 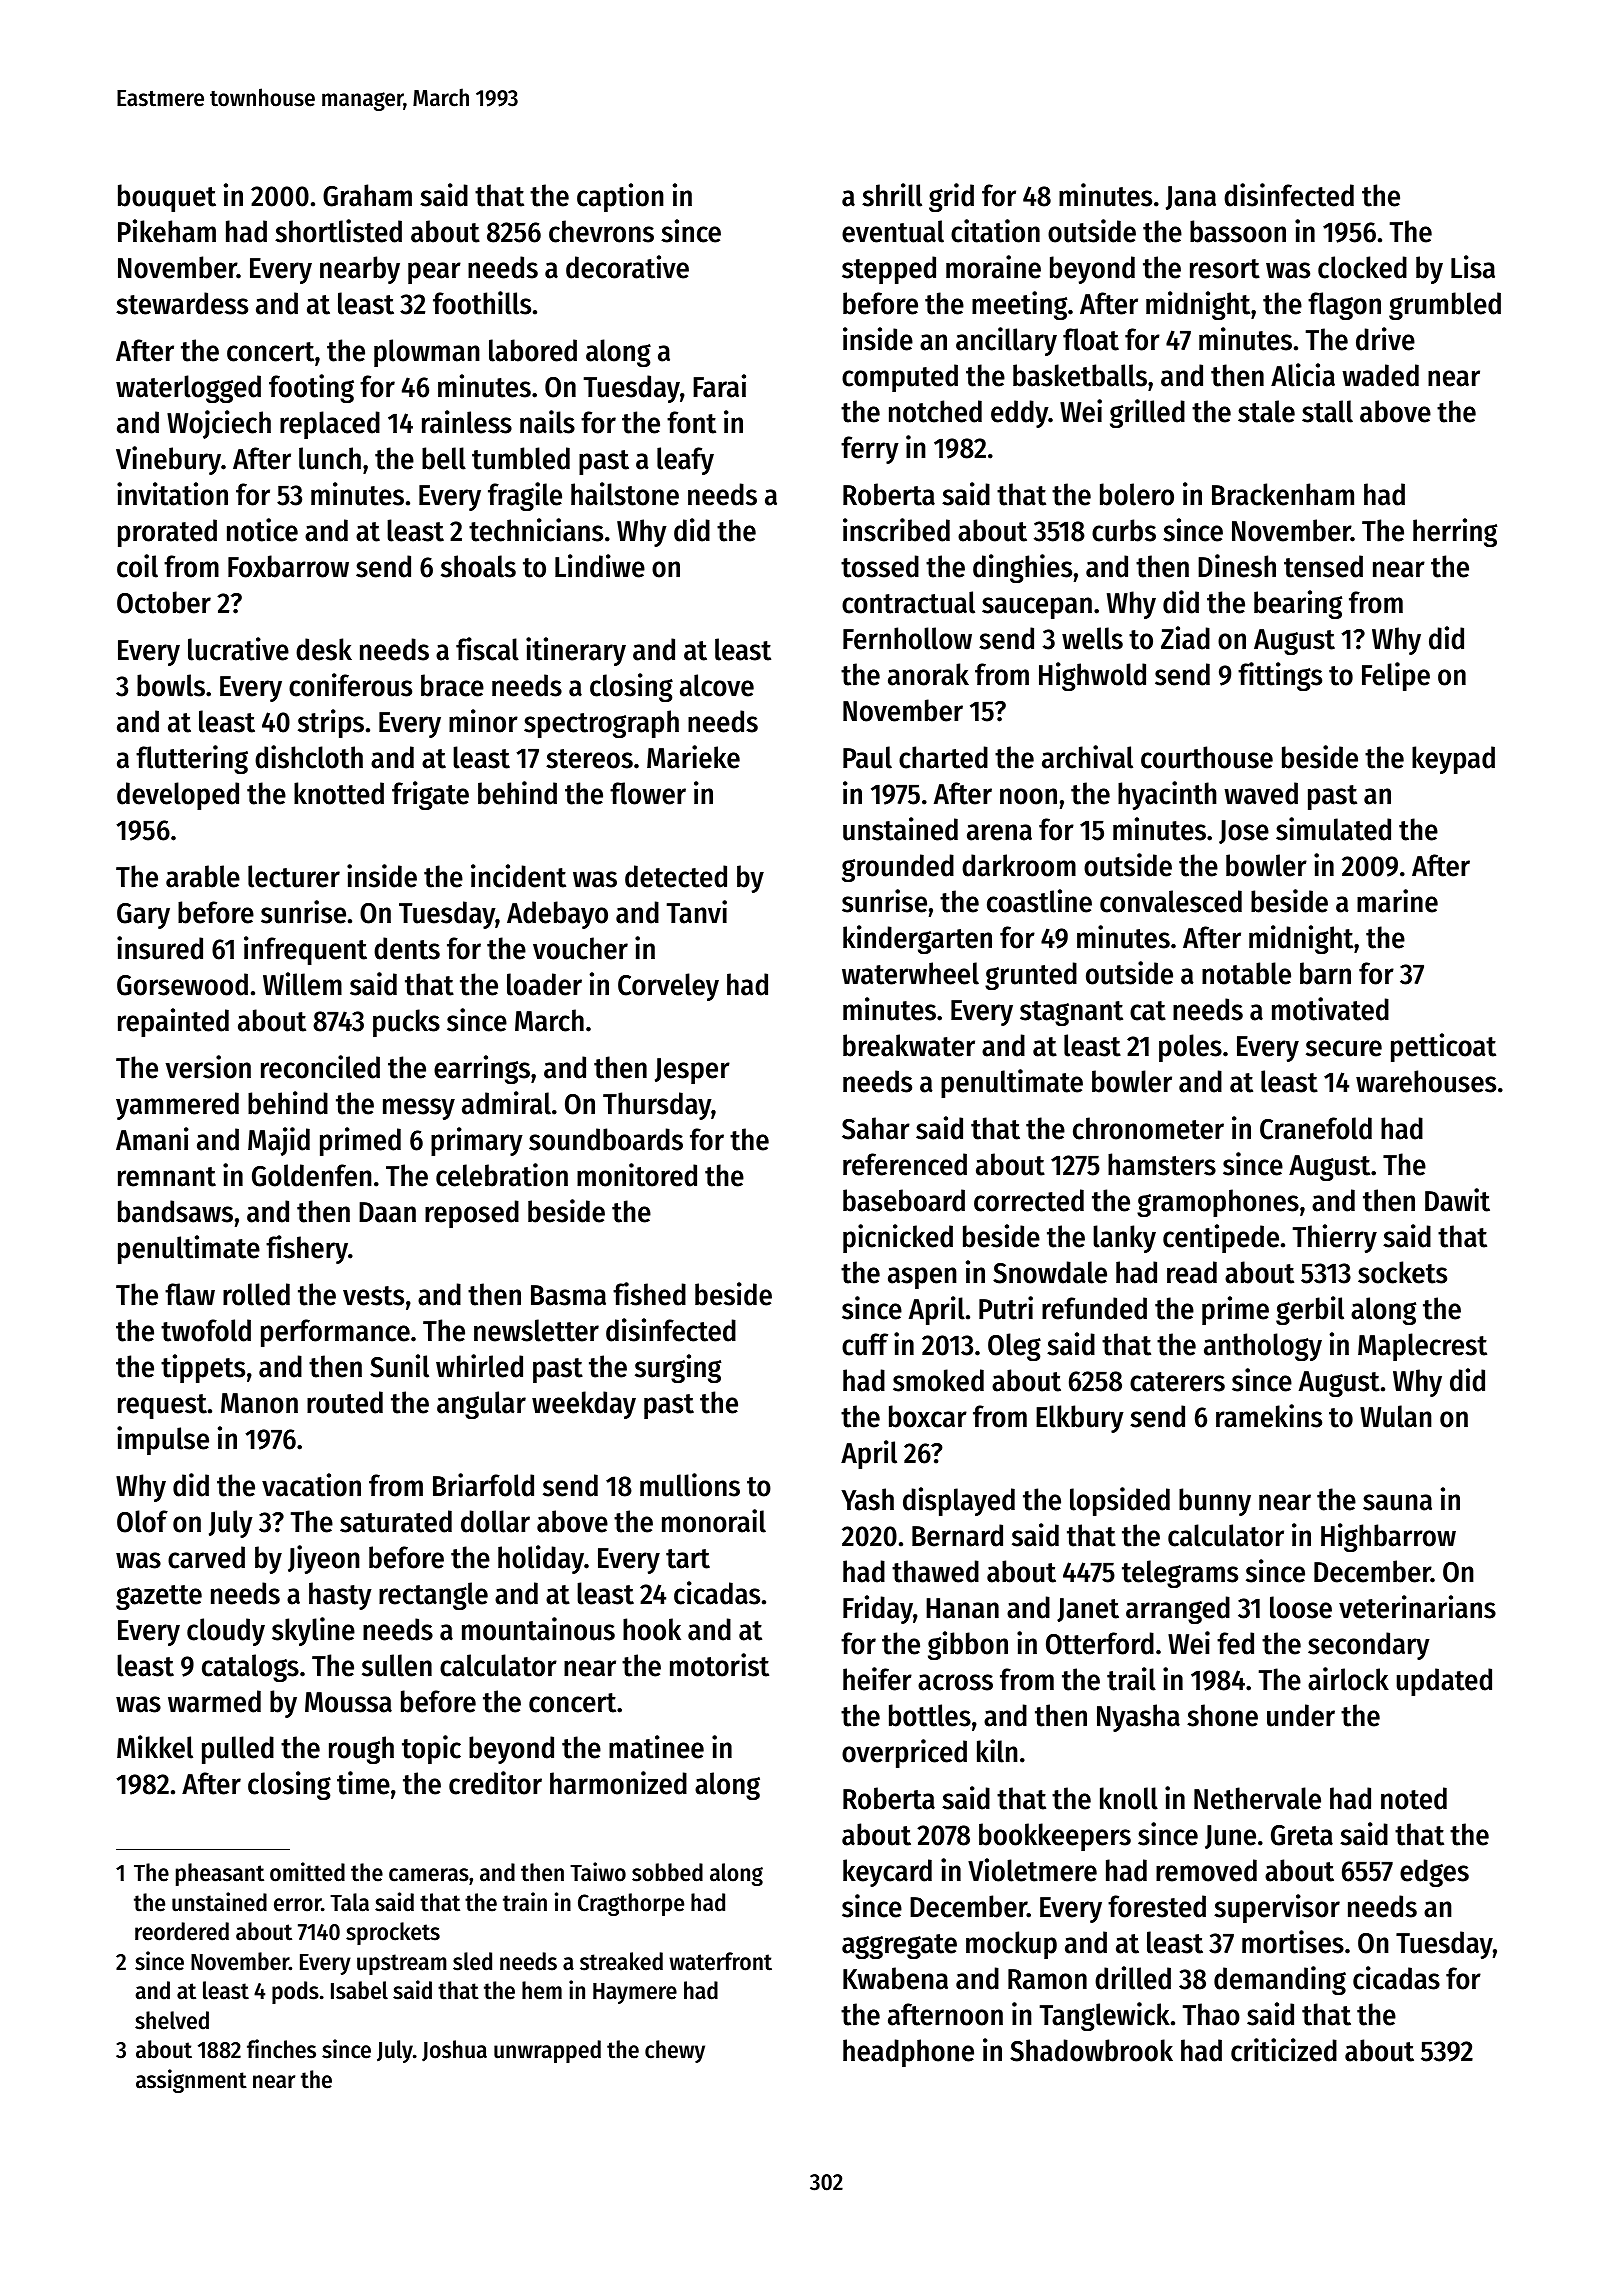 I want to click on request, so click(x=162, y=1406).
